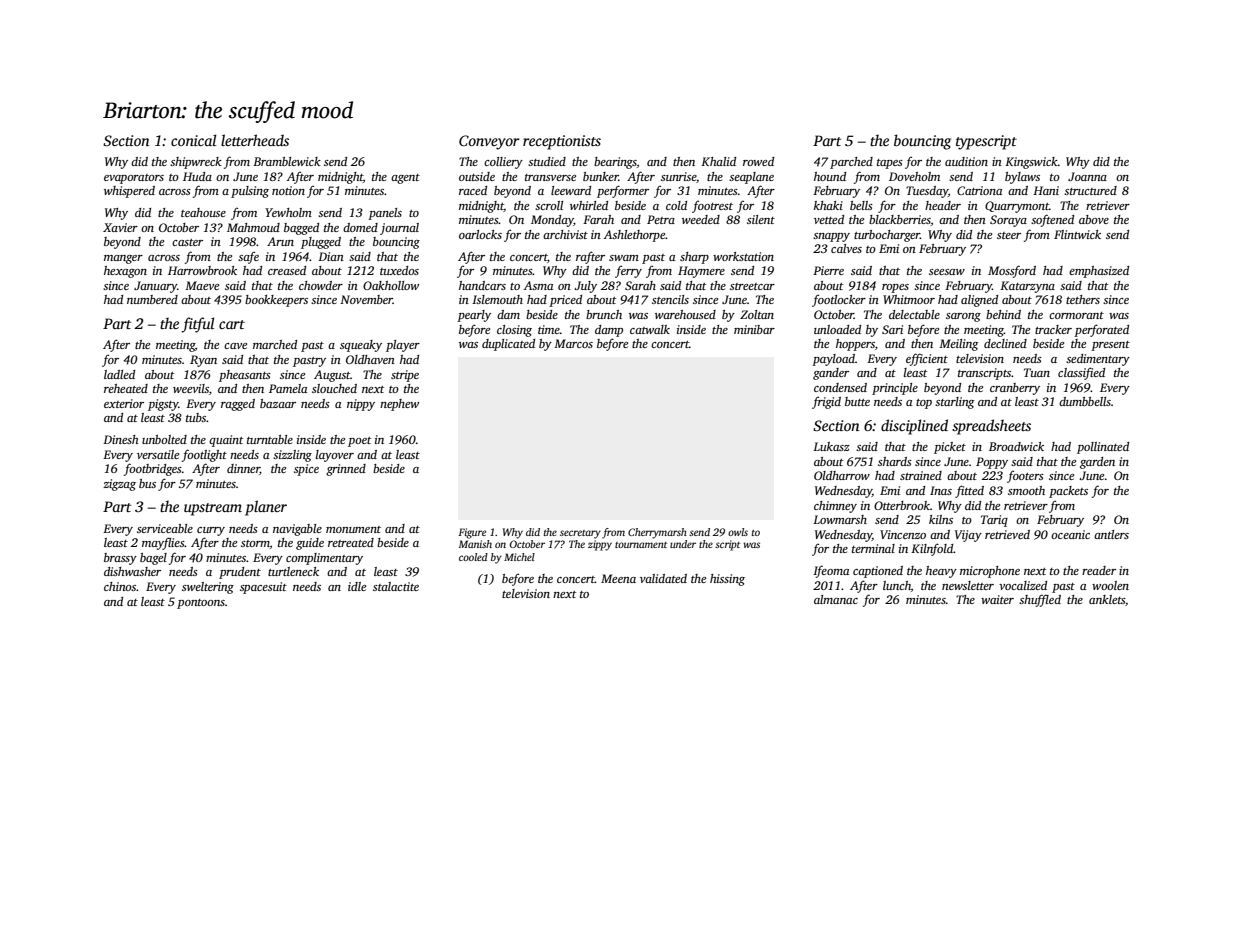  Describe the element at coordinates (226, 441) in the document. I see `quaint` at that location.
